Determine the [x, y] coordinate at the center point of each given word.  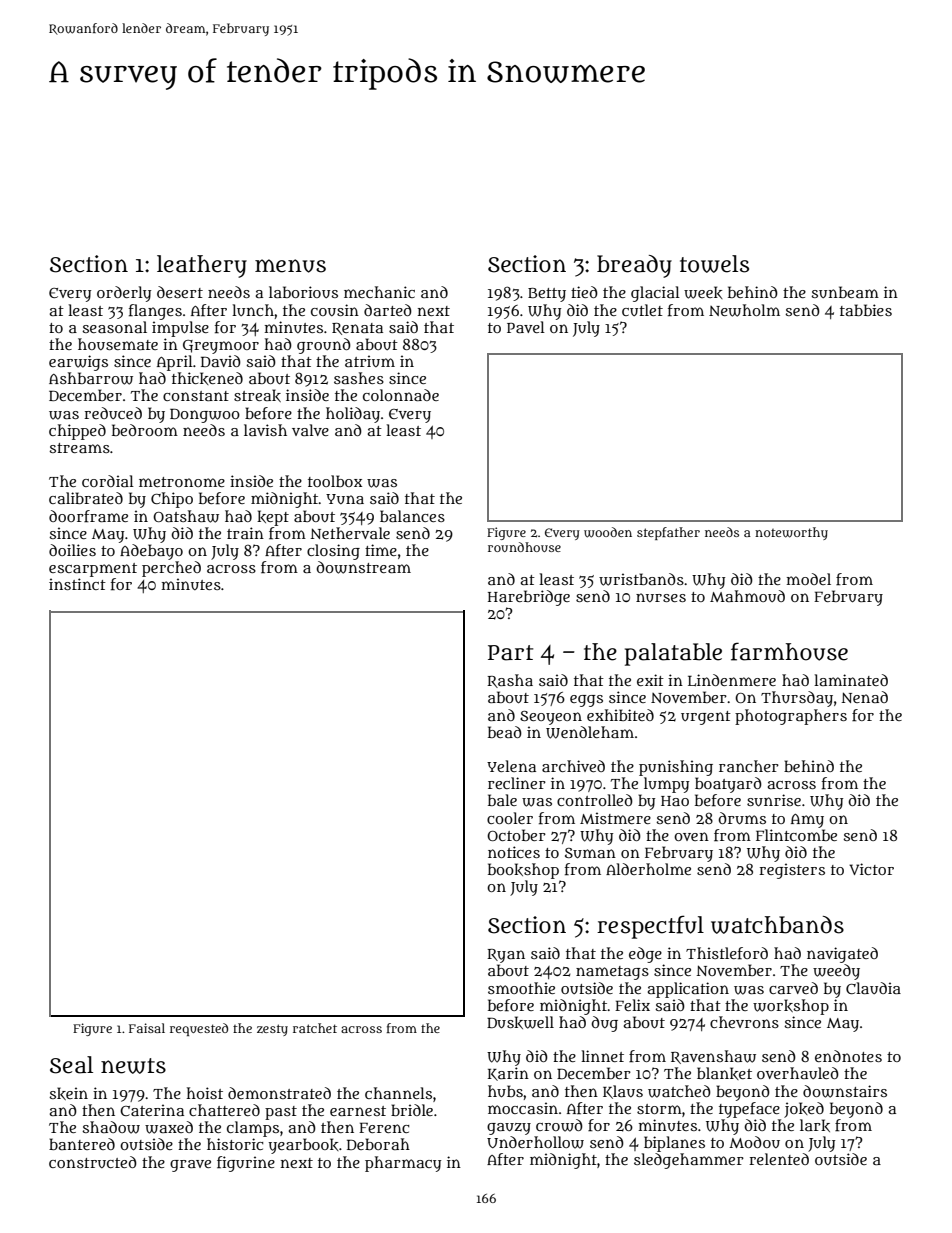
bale [502, 800]
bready [634, 266]
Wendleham [590, 732]
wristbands [641, 579]
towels [714, 264]
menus [290, 266]
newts [133, 1066]
